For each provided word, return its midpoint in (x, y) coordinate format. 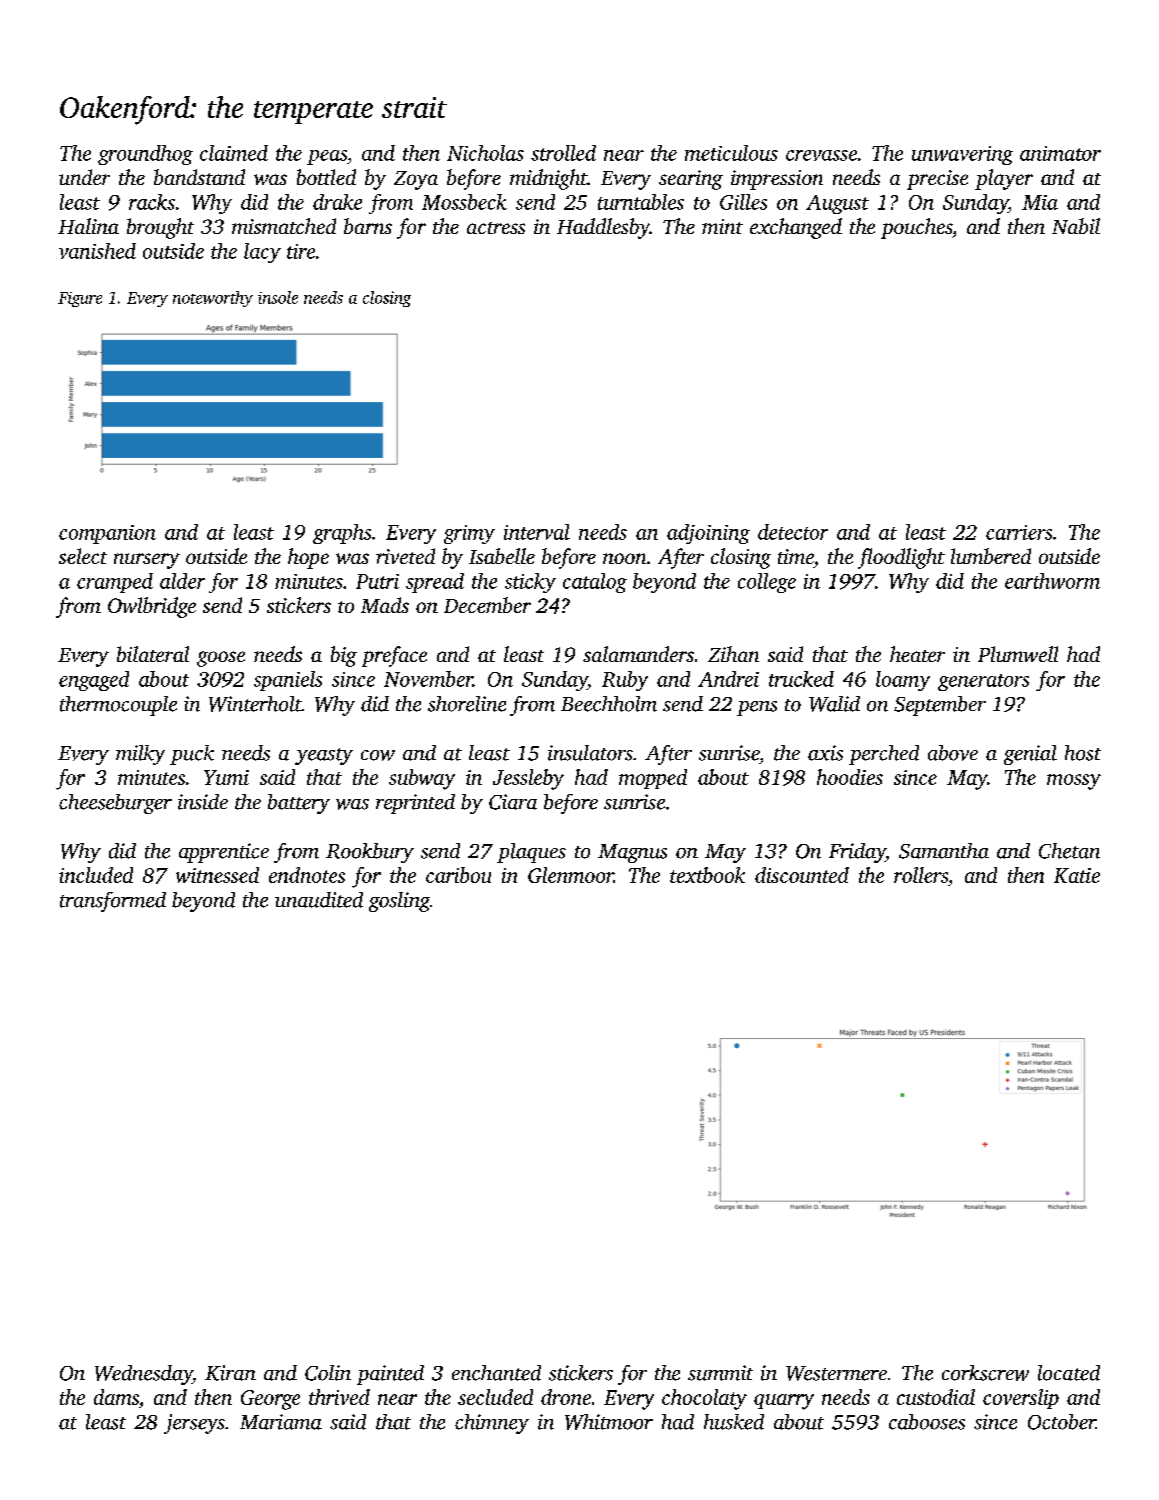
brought (160, 228)
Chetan (1069, 851)
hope (308, 558)
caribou (458, 875)
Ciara (513, 802)
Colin (328, 1373)
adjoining (708, 534)
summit (720, 1373)
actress (496, 228)
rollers (921, 875)
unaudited (319, 900)
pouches (916, 228)
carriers (1019, 532)
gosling (399, 902)
